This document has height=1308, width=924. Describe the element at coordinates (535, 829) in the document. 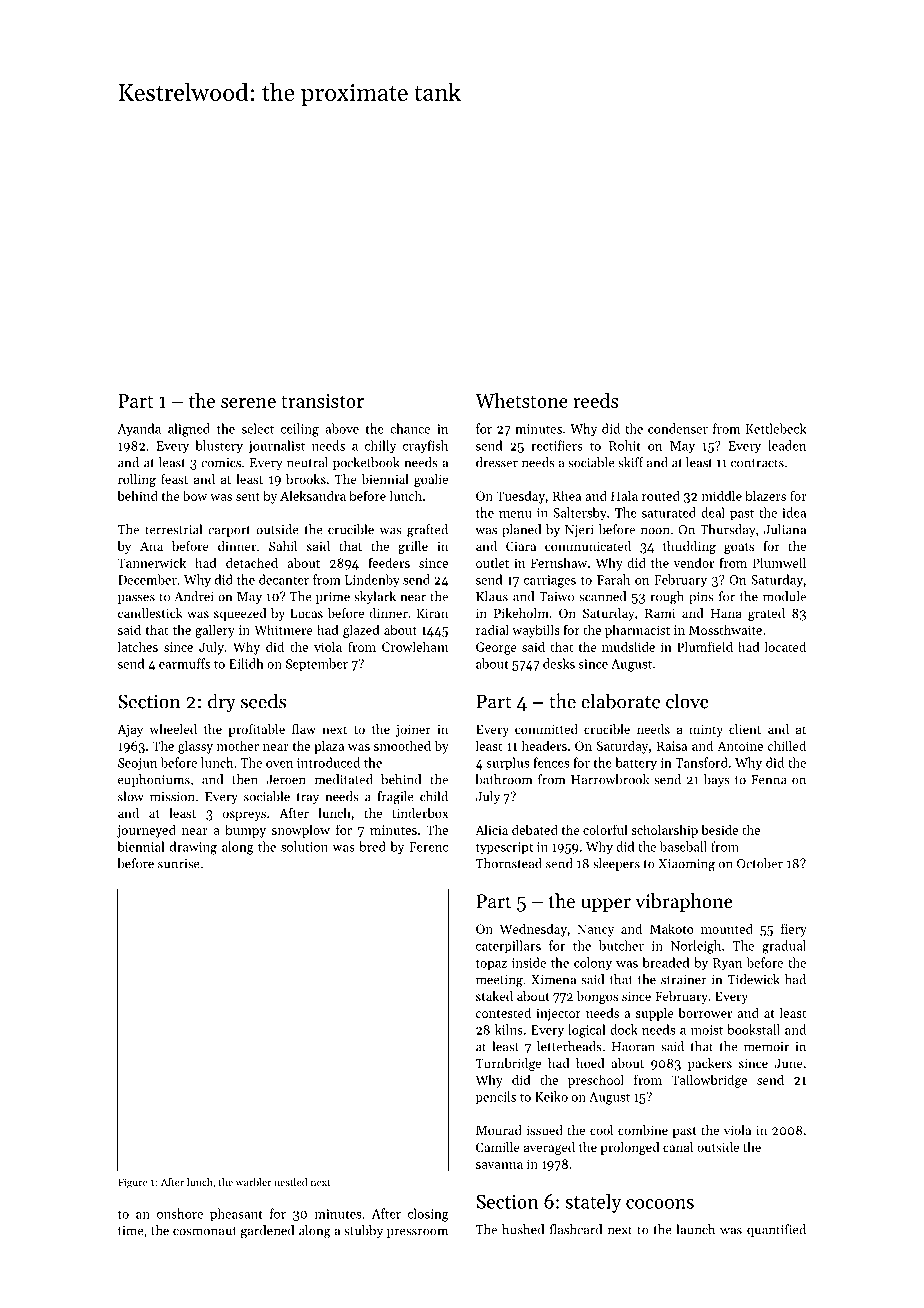

I see `debated` at that location.
